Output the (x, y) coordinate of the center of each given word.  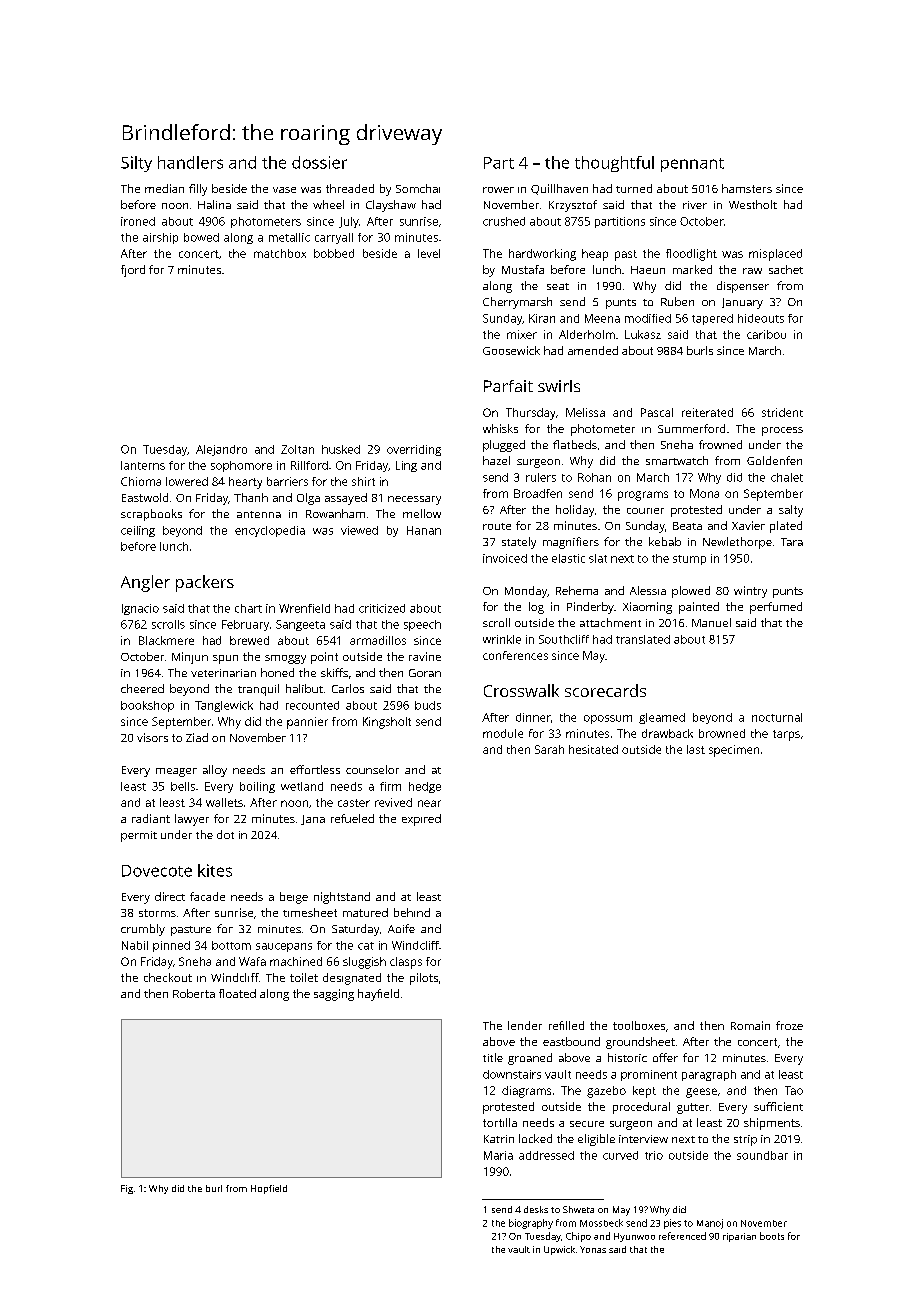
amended (593, 350)
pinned (171, 946)
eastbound (571, 1041)
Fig (127, 1189)
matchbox (280, 253)
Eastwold (145, 497)
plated (786, 527)
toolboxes (639, 1025)
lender (525, 1025)
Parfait (508, 386)
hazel (496, 460)
